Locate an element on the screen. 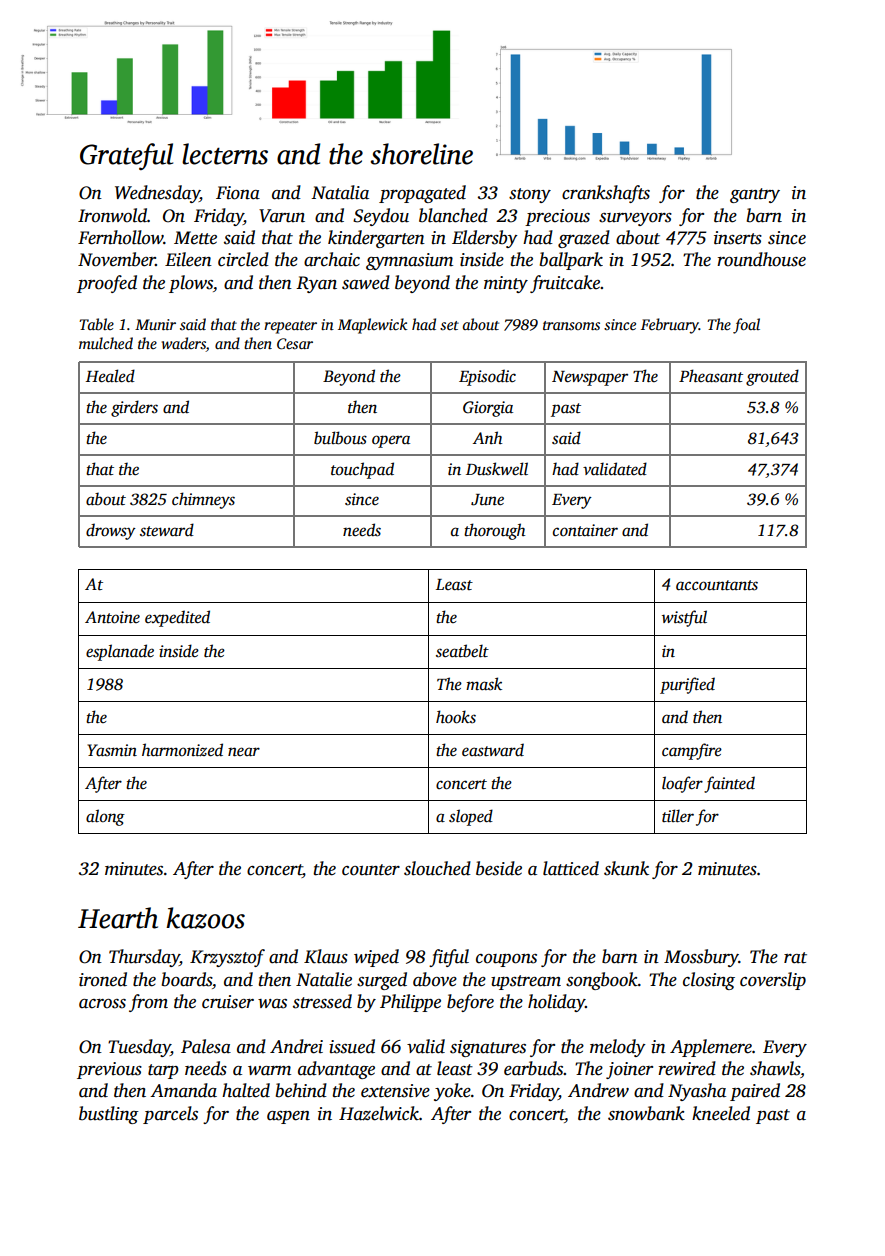 This screenshot has height=1256, width=885. esplanade is located at coordinates (120, 652).
